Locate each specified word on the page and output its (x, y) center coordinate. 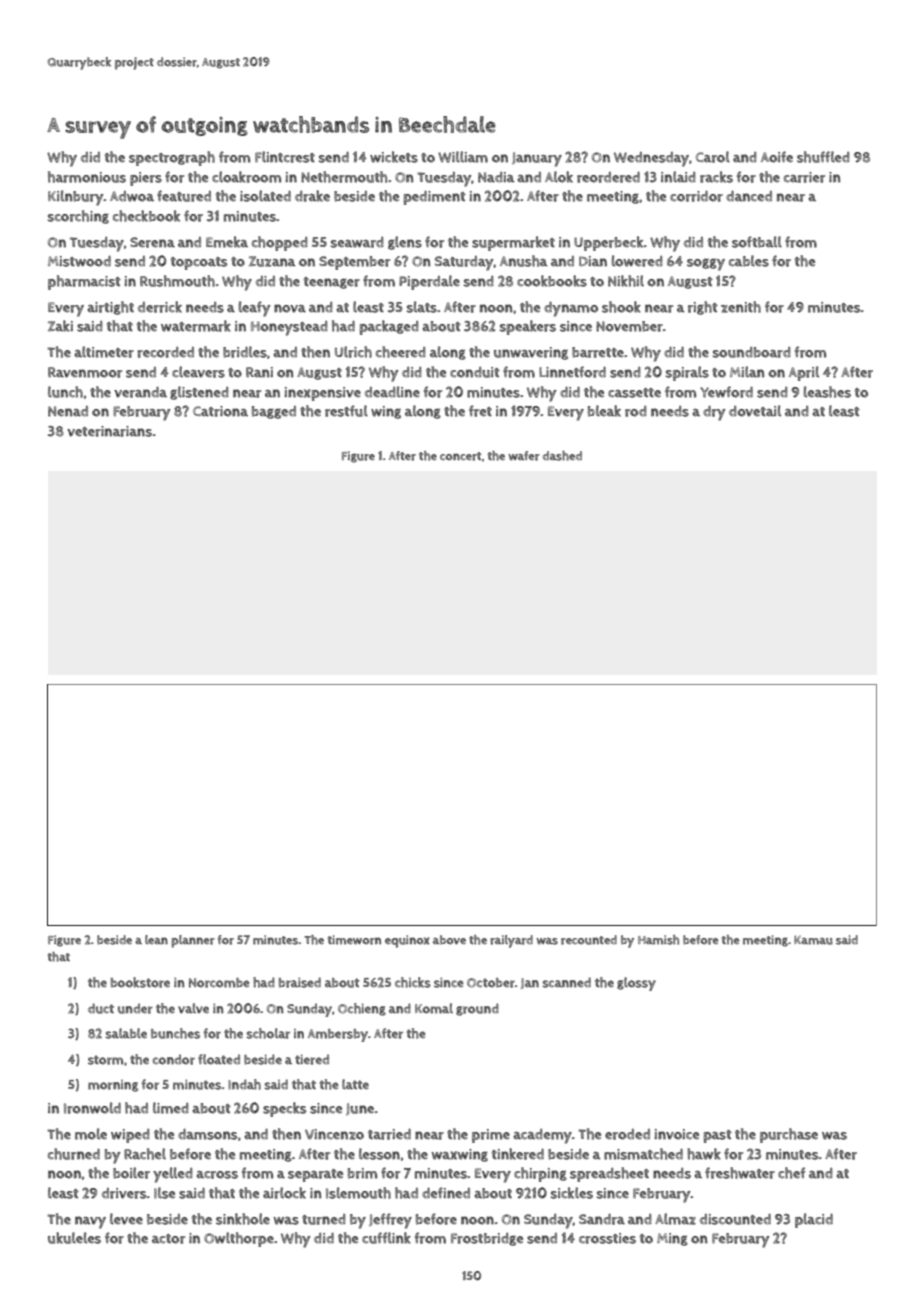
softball (757, 242)
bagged (274, 412)
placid (814, 1220)
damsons (207, 1134)
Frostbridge (487, 1239)
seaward (357, 242)
